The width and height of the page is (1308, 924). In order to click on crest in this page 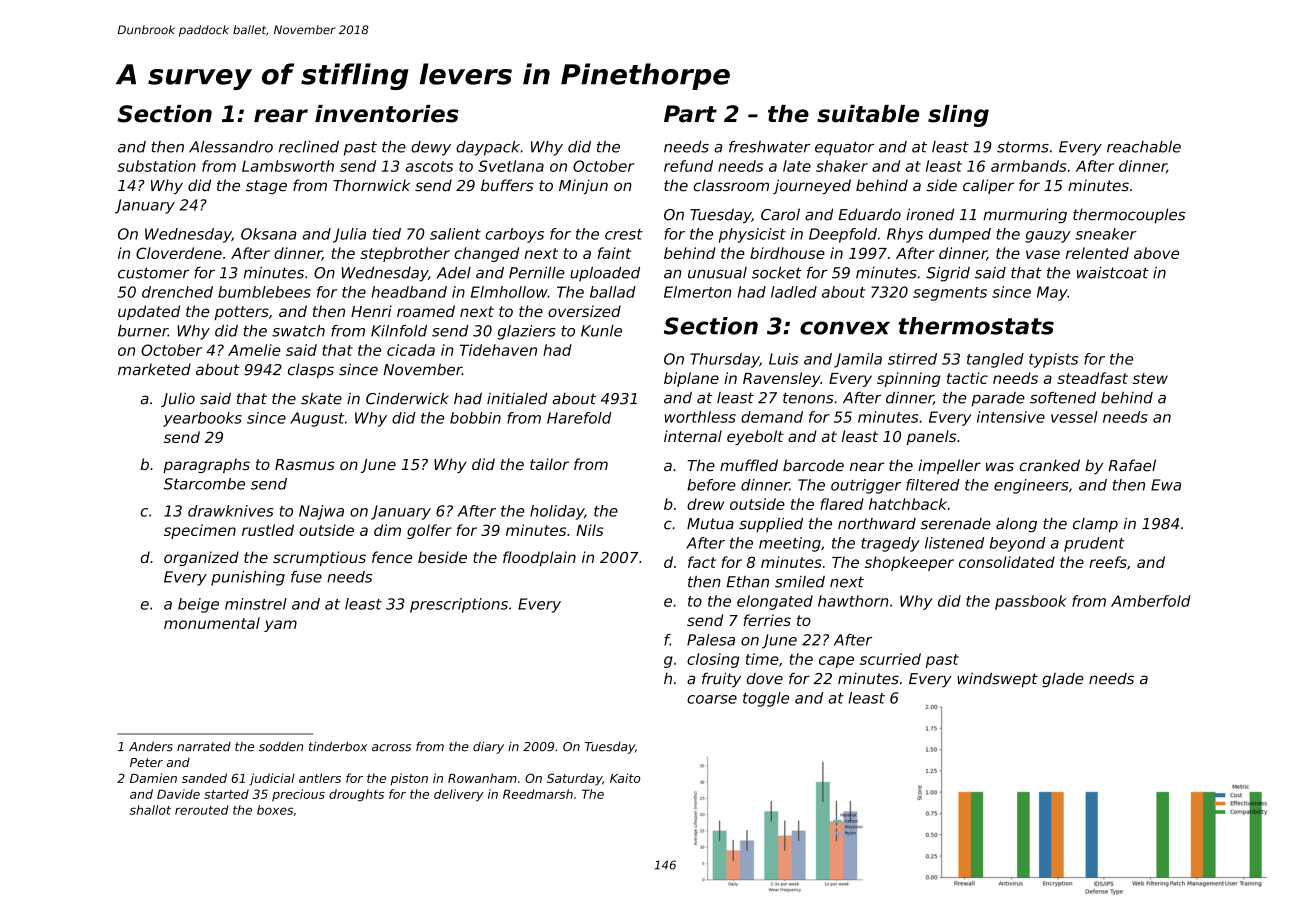, I will do `click(624, 234)`.
